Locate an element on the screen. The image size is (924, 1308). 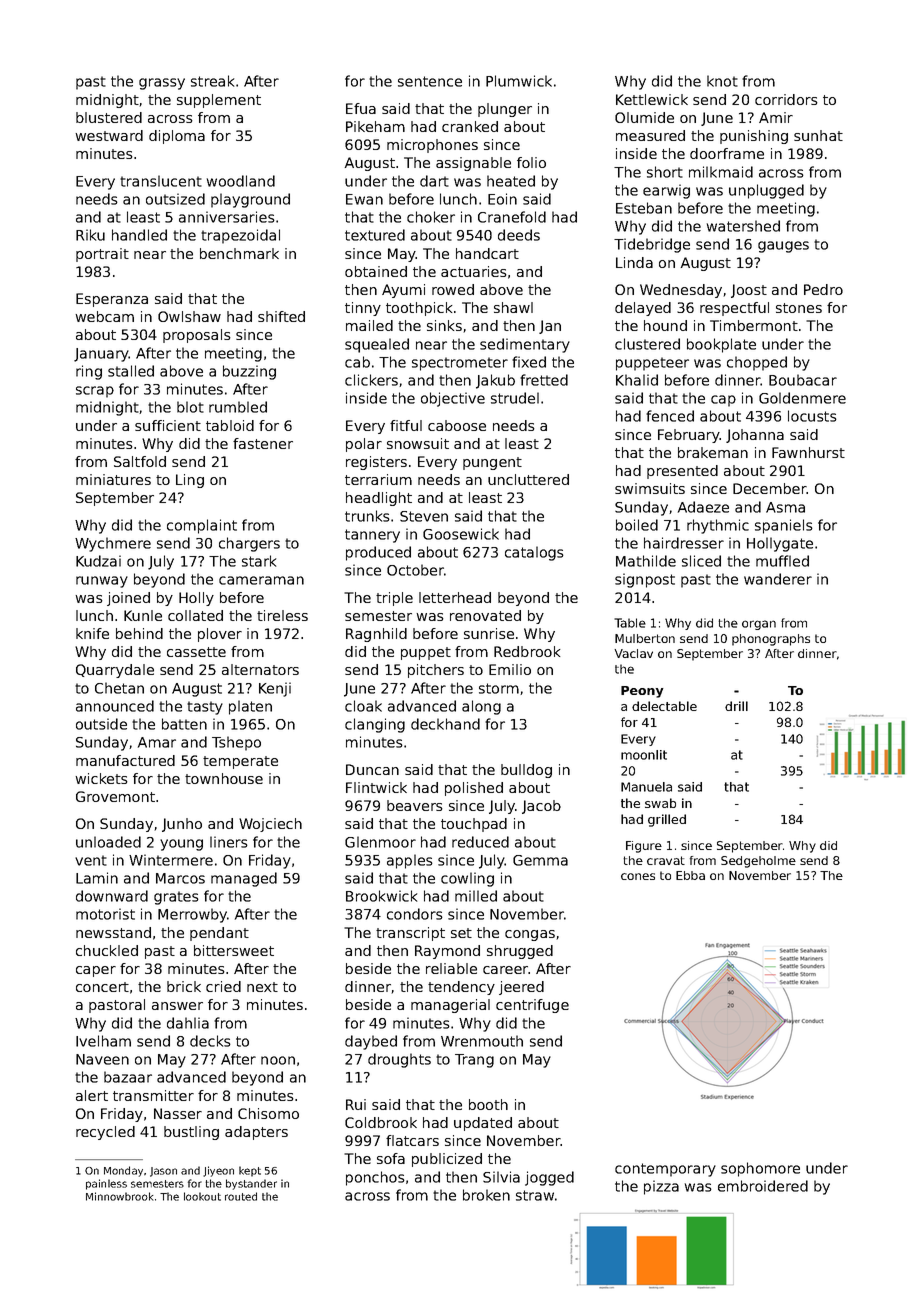
outside is located at coordinates (101, 724).
